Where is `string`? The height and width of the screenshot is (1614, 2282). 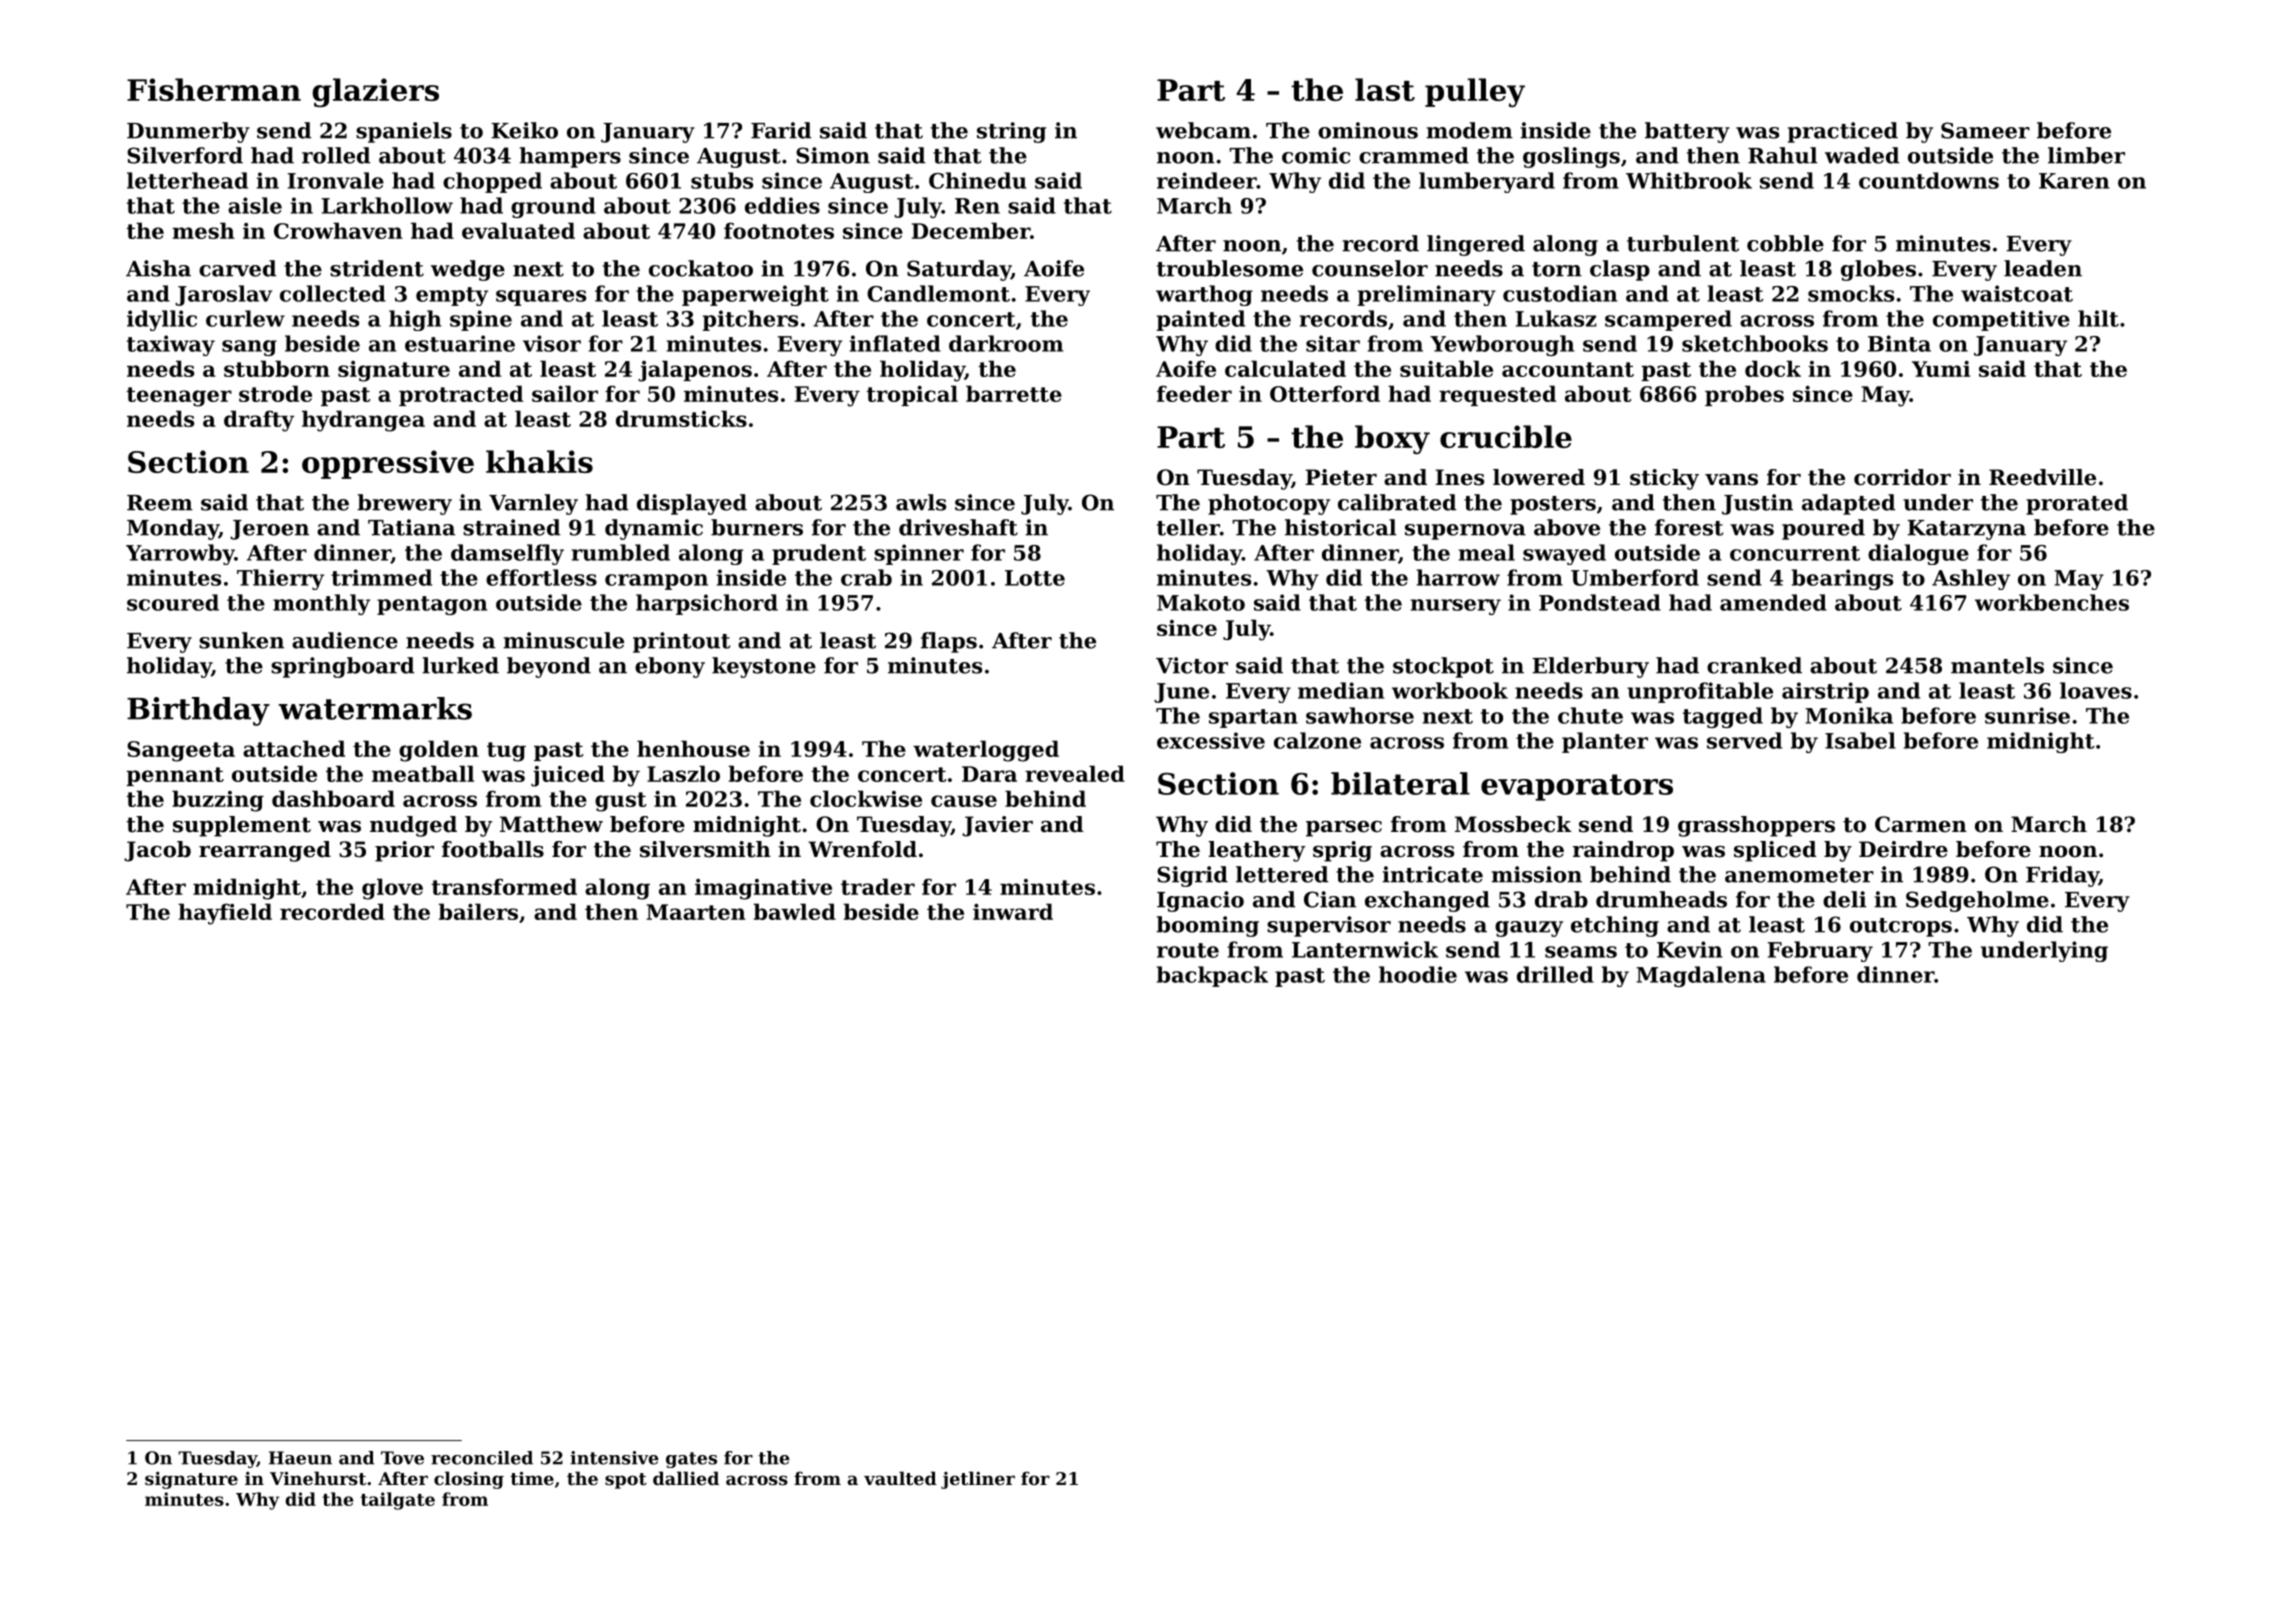 string is located at coordinates (1011, 132).
